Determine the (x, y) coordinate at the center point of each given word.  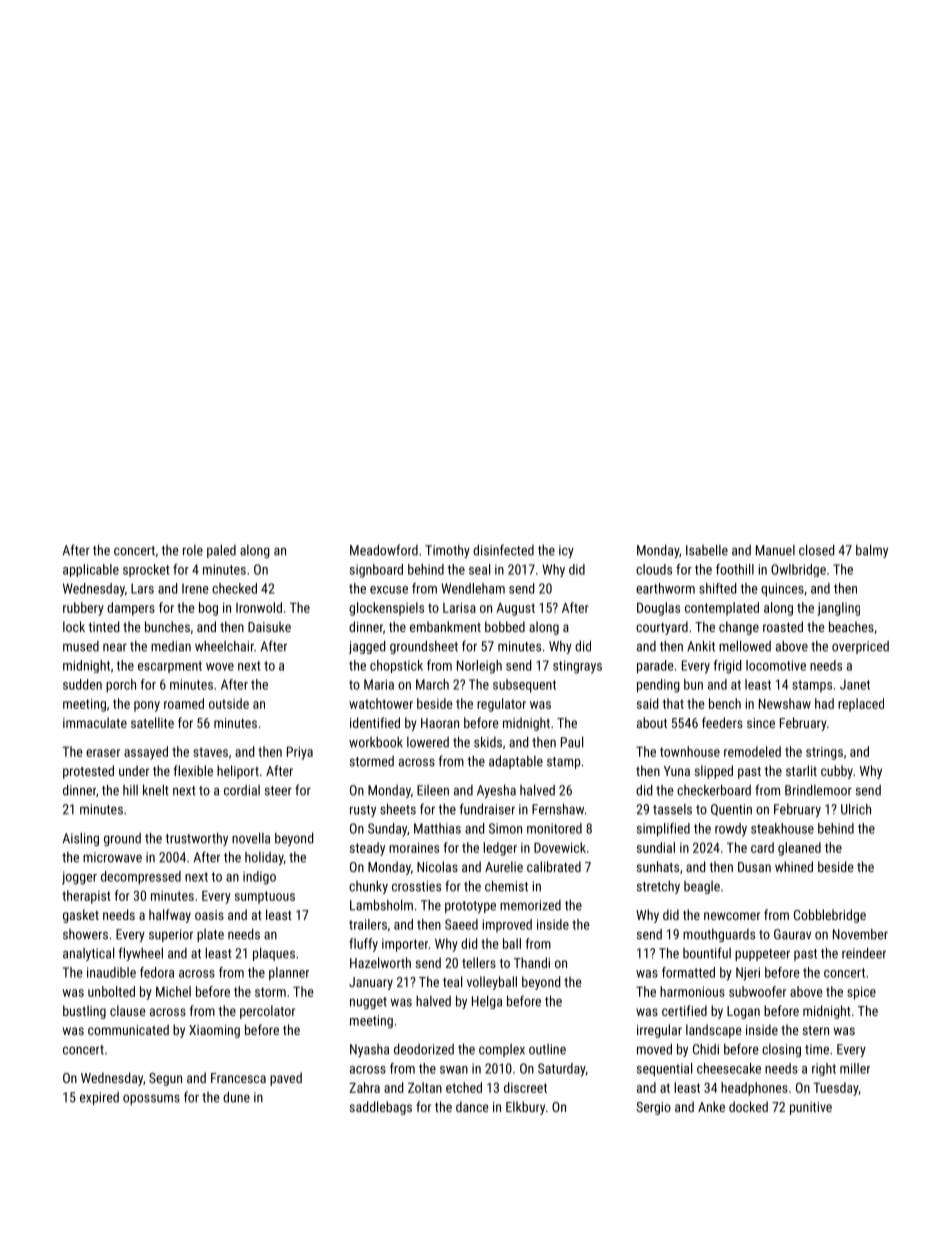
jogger (79, 878)
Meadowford (384, 550)
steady (367, 849)
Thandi (532, 962)
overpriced (860, 647)
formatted (688, 972)
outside (229, 703)
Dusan (754, 867)
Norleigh (479, 667)
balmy (872, 551)
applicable (91, 570)
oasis (209, 915)
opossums (151, 1099)
